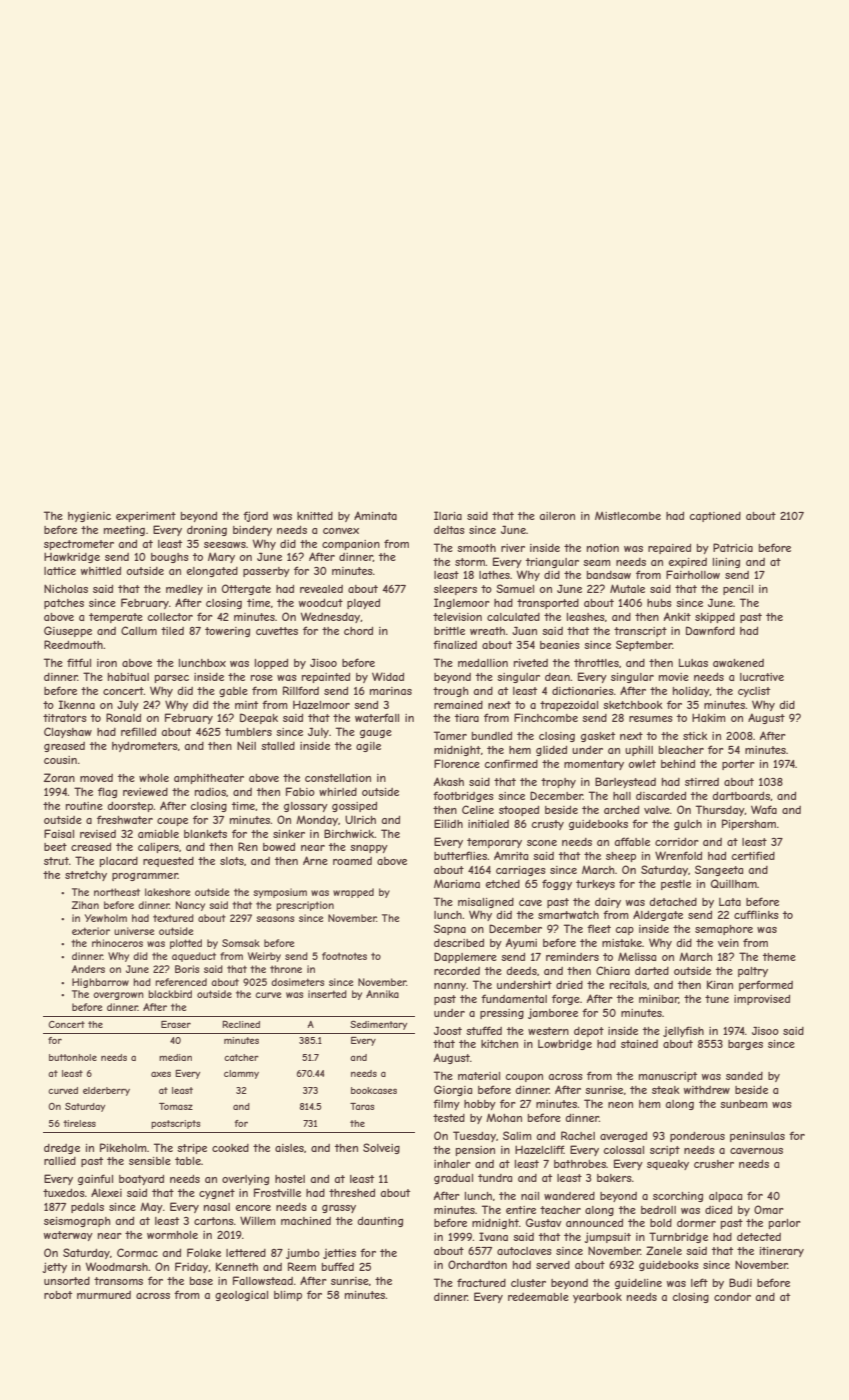 The width and height of the document is (849, 1400). What do you see at coordinates (652, 971) in the document?
I see `darted` at bounding box center [652, 971].
